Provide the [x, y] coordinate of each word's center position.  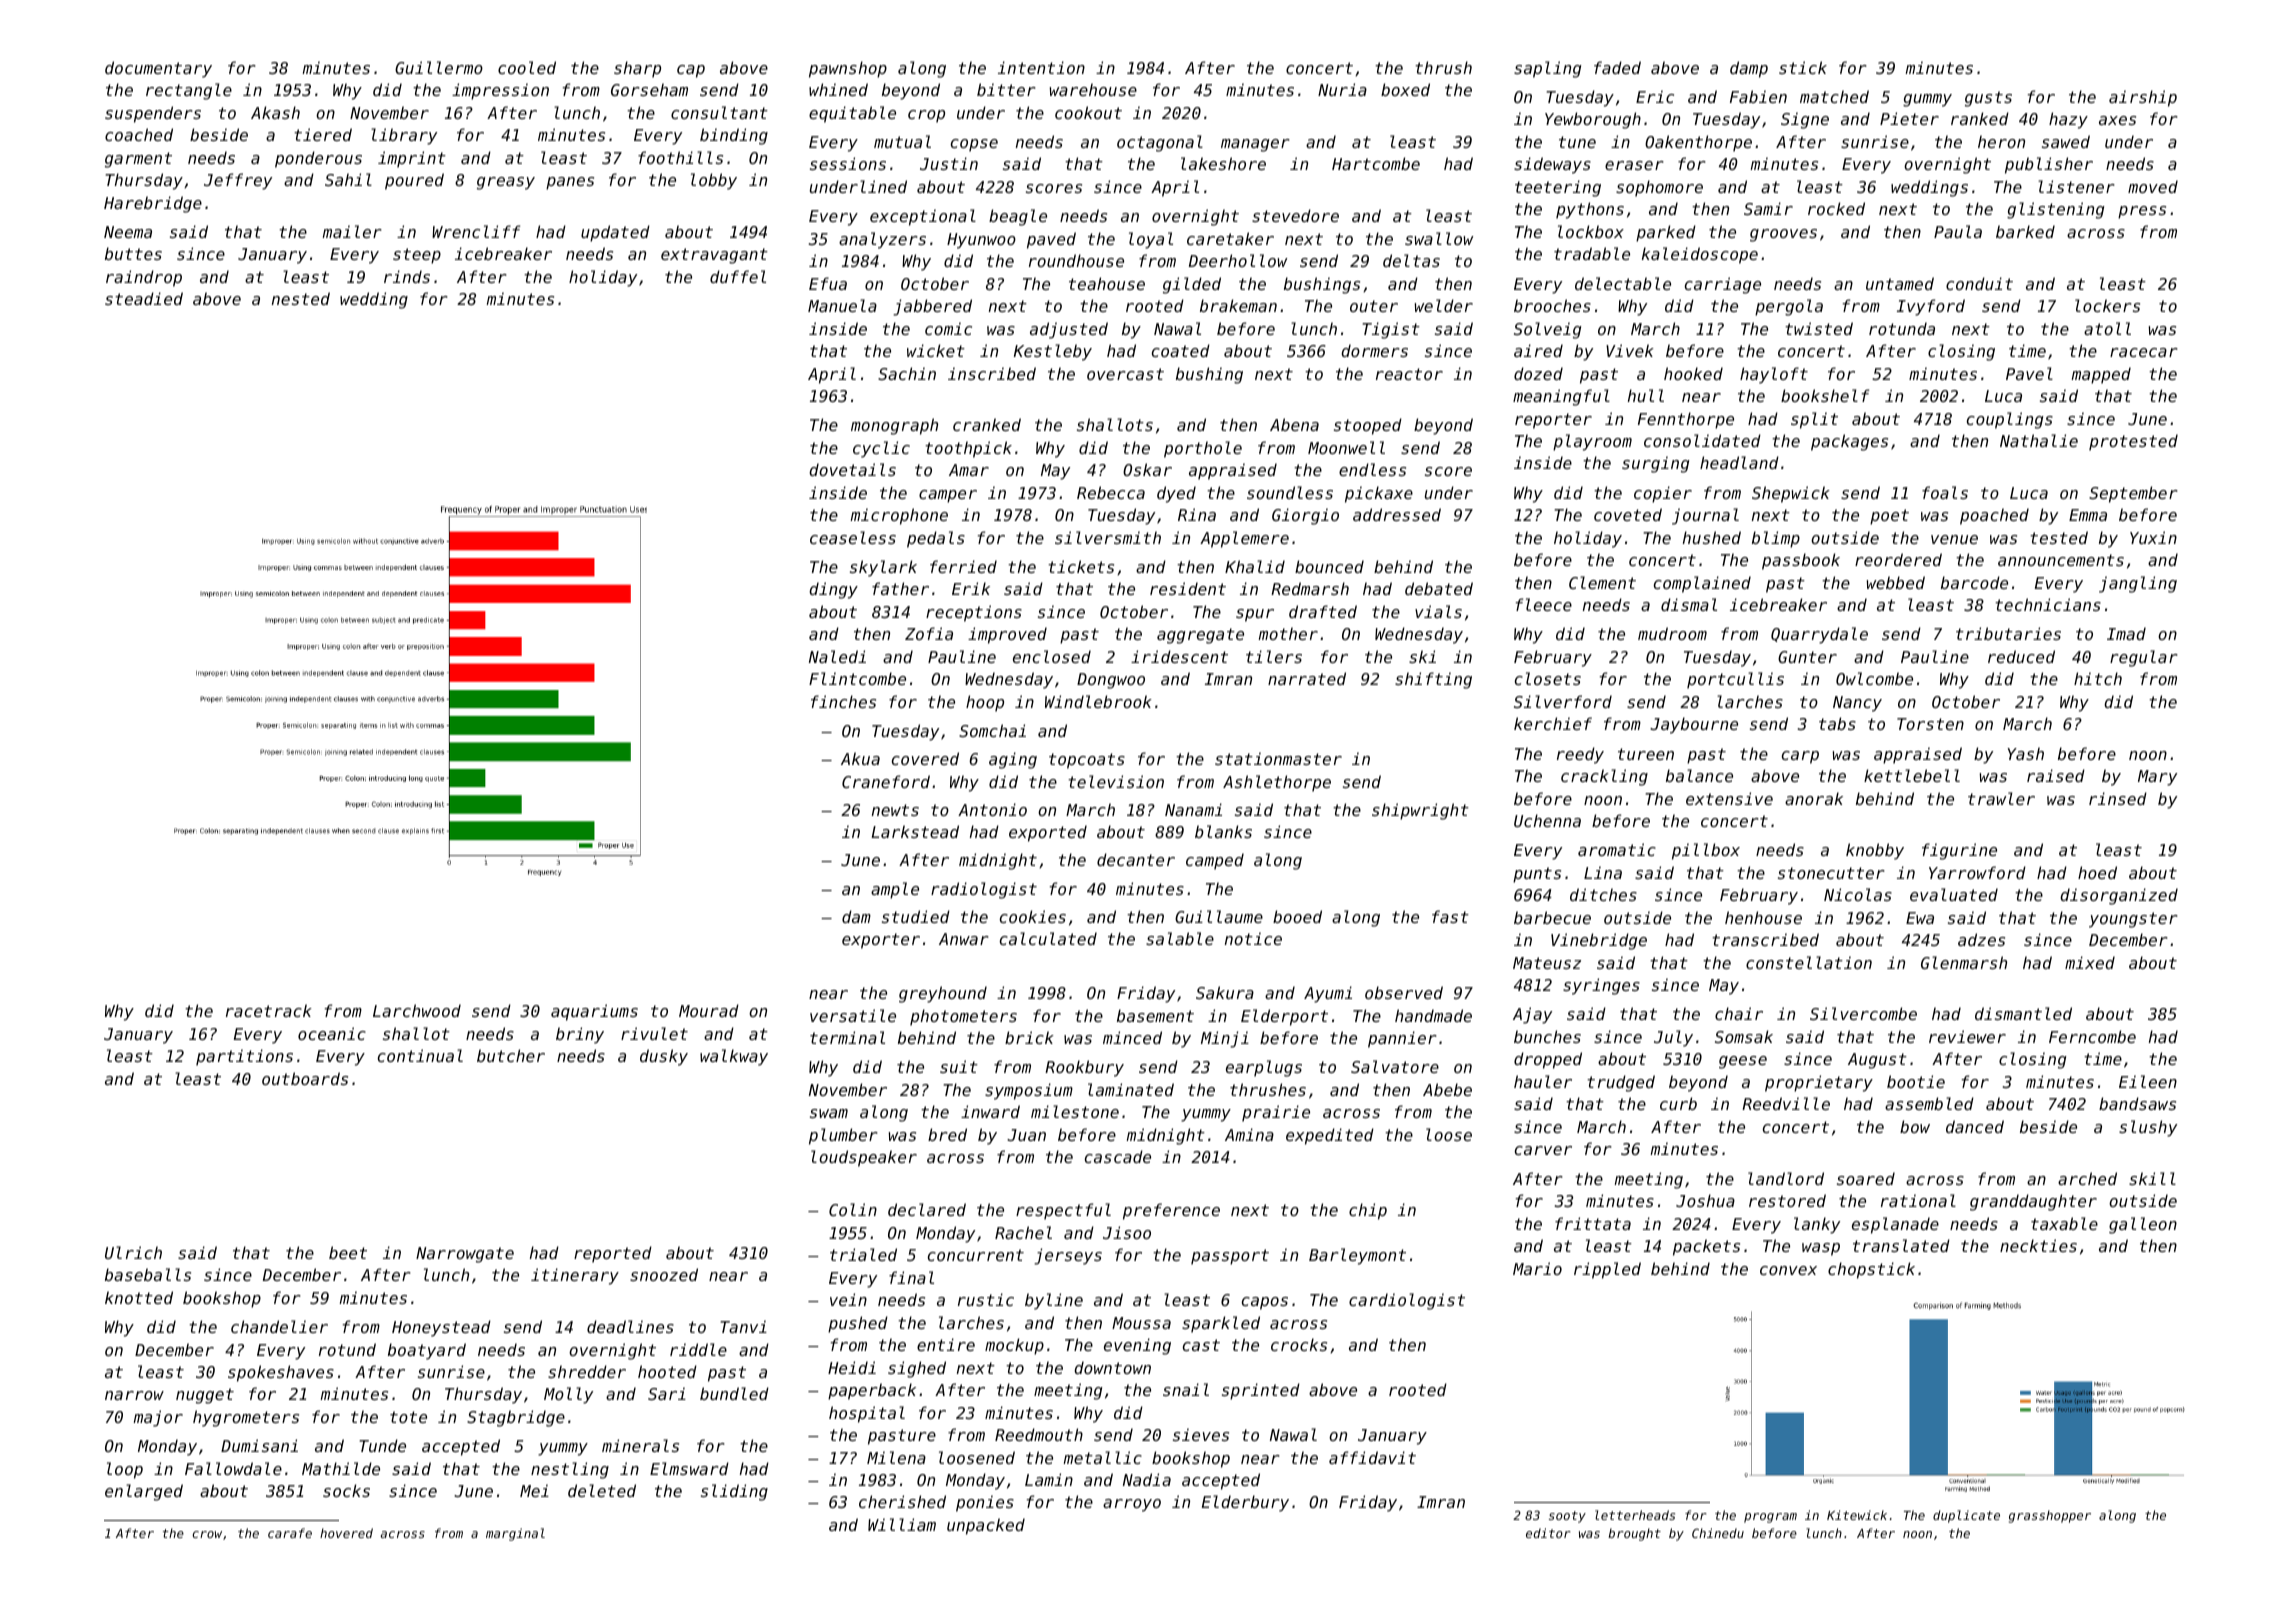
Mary [2157, 778]
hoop [985, 703]
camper [948, 496]
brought [1634, 1534]
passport [1230, 1257]
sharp [637, 69]
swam [829, 1113]
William [902, 1524]
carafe [290, 1533]
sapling [1547, 69]
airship [2143, 98]
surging [1655, 464]
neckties [2038, 1245]
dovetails [852, 469]
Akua [860, 758]
